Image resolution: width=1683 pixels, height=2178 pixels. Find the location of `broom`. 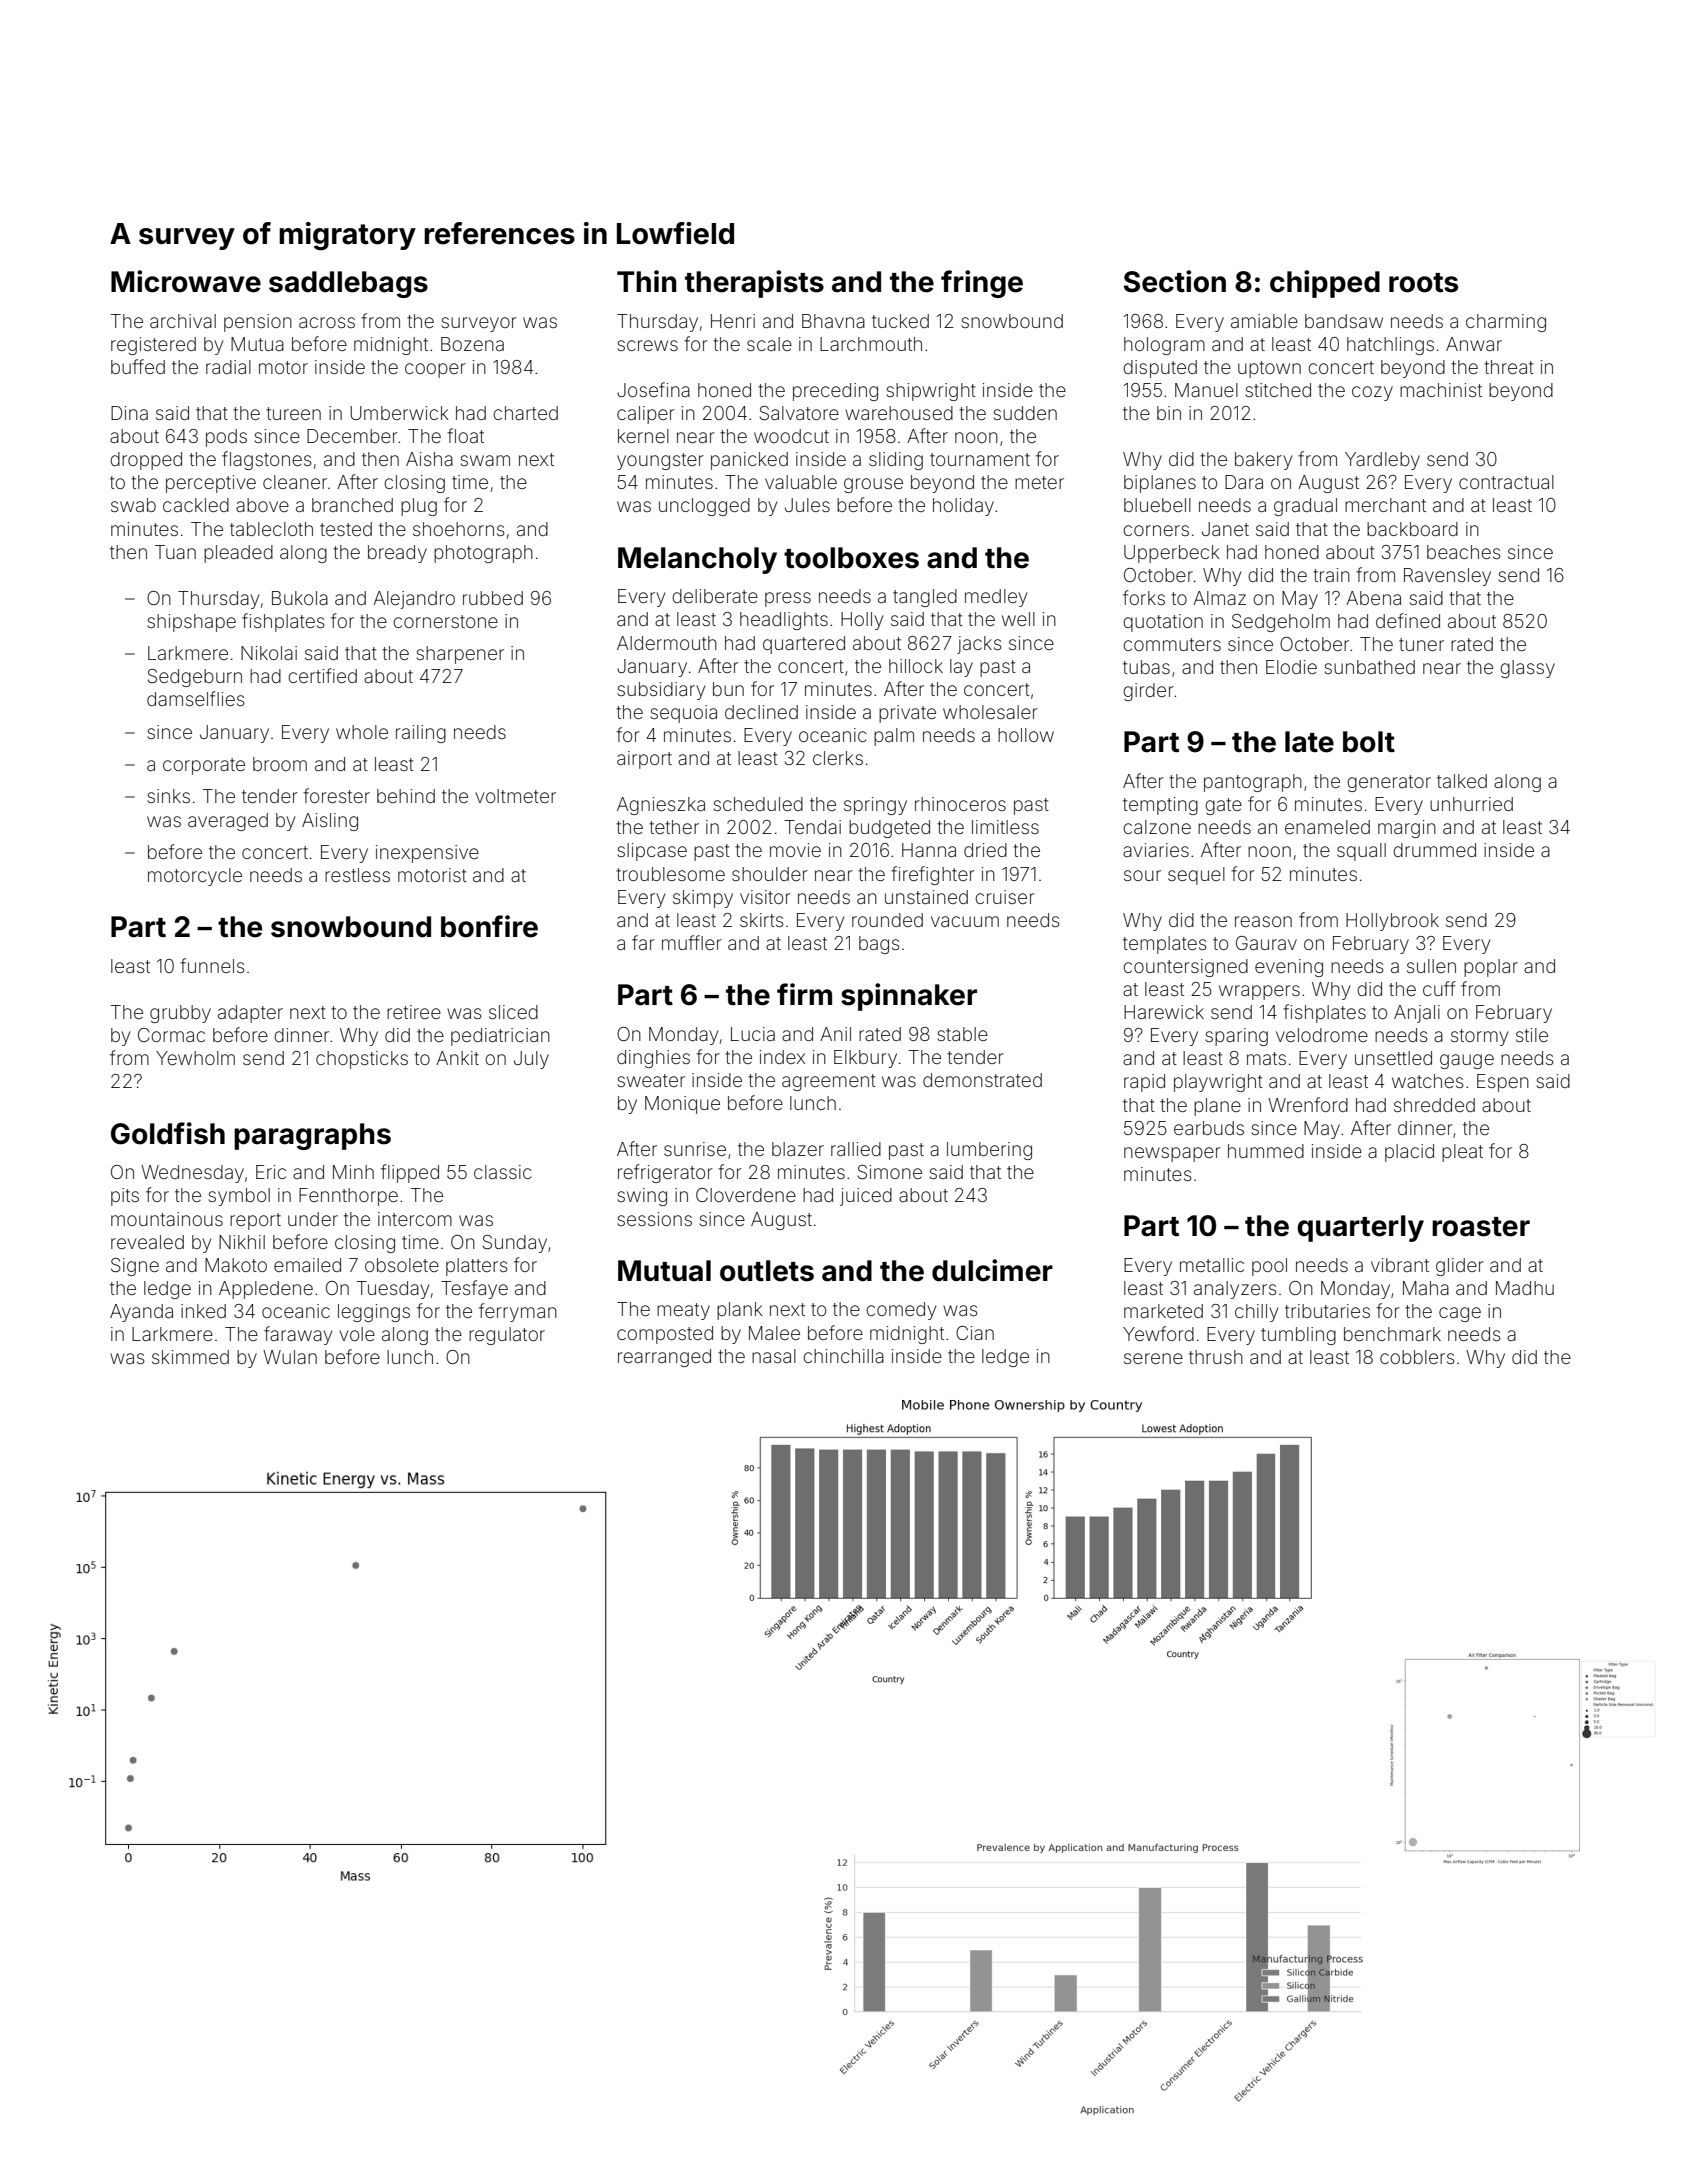

broom is located at coordinates (280, 764).
